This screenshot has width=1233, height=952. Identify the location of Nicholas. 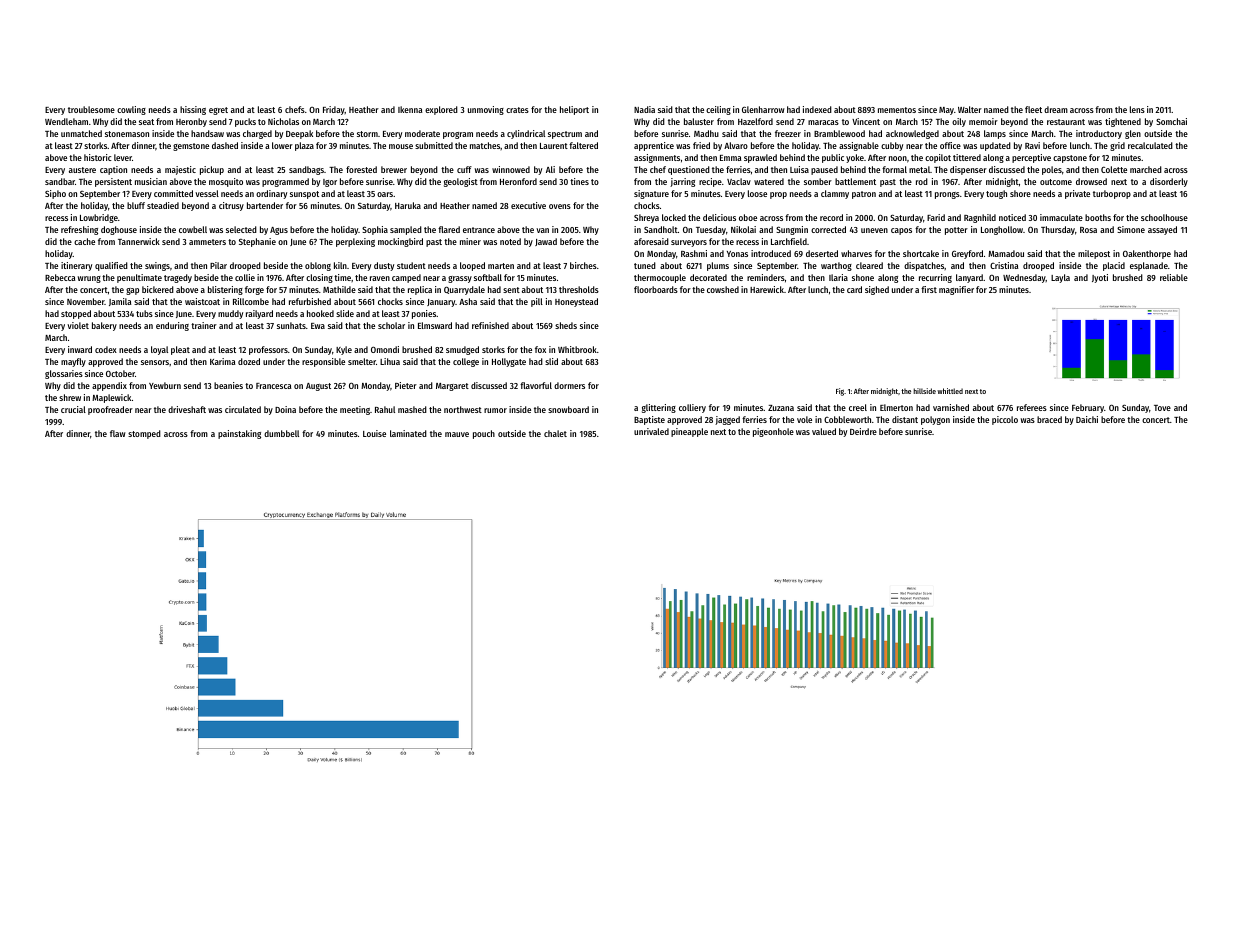
(283, 121).
